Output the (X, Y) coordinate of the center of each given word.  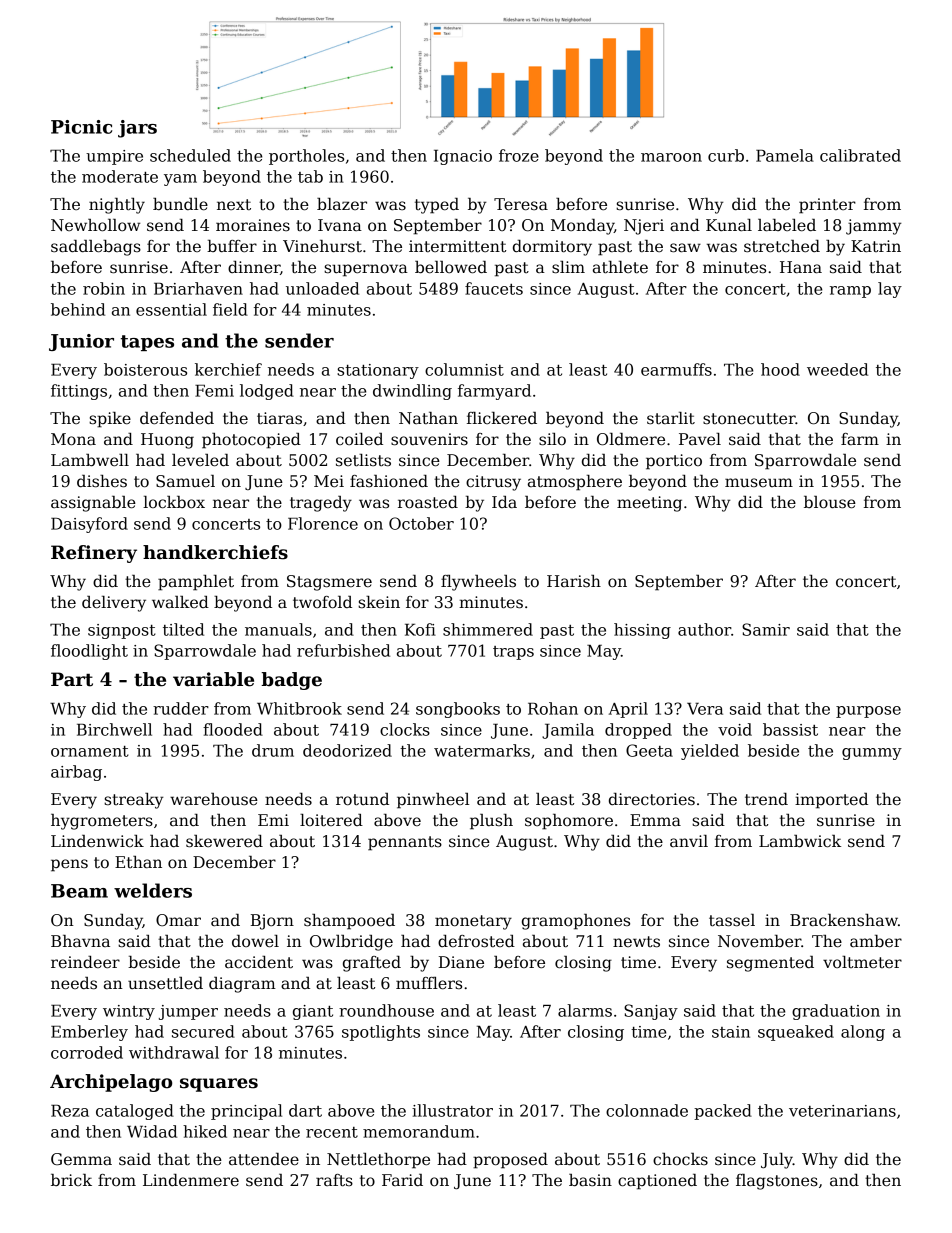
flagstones (777, 1182)
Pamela (785, 155)
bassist (790, 729)
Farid (402, 1180)
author (704, 629)
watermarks (482, 750)
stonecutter (749, 419)
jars (137, 129)
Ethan (138, 862)
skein (379, 602)
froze (519, 155)
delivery (114, 604)
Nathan (428, 418)
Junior (81, 342)
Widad (152, 1131)
